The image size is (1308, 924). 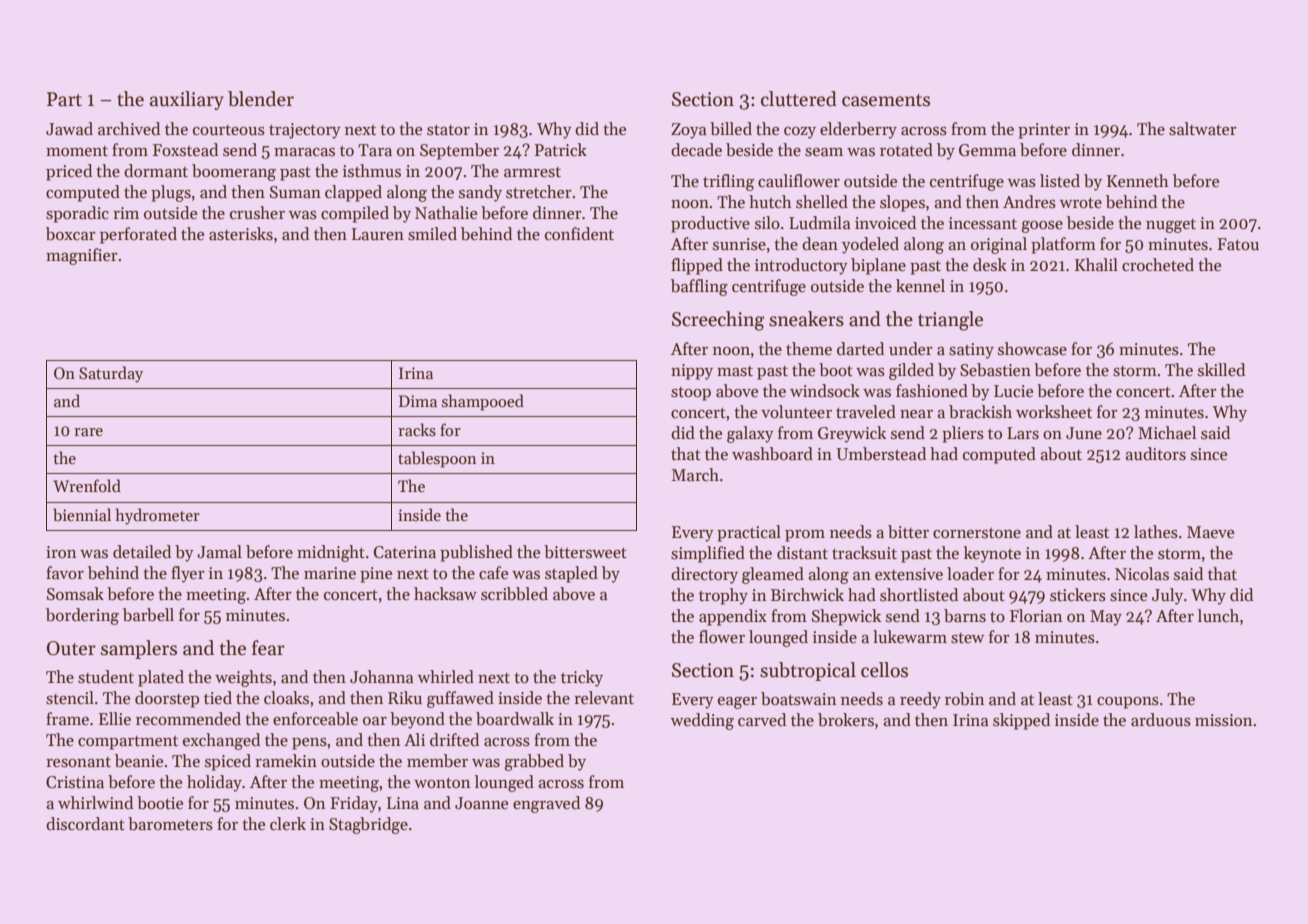 I want to click on plugs, so click(x=171, y=193).
